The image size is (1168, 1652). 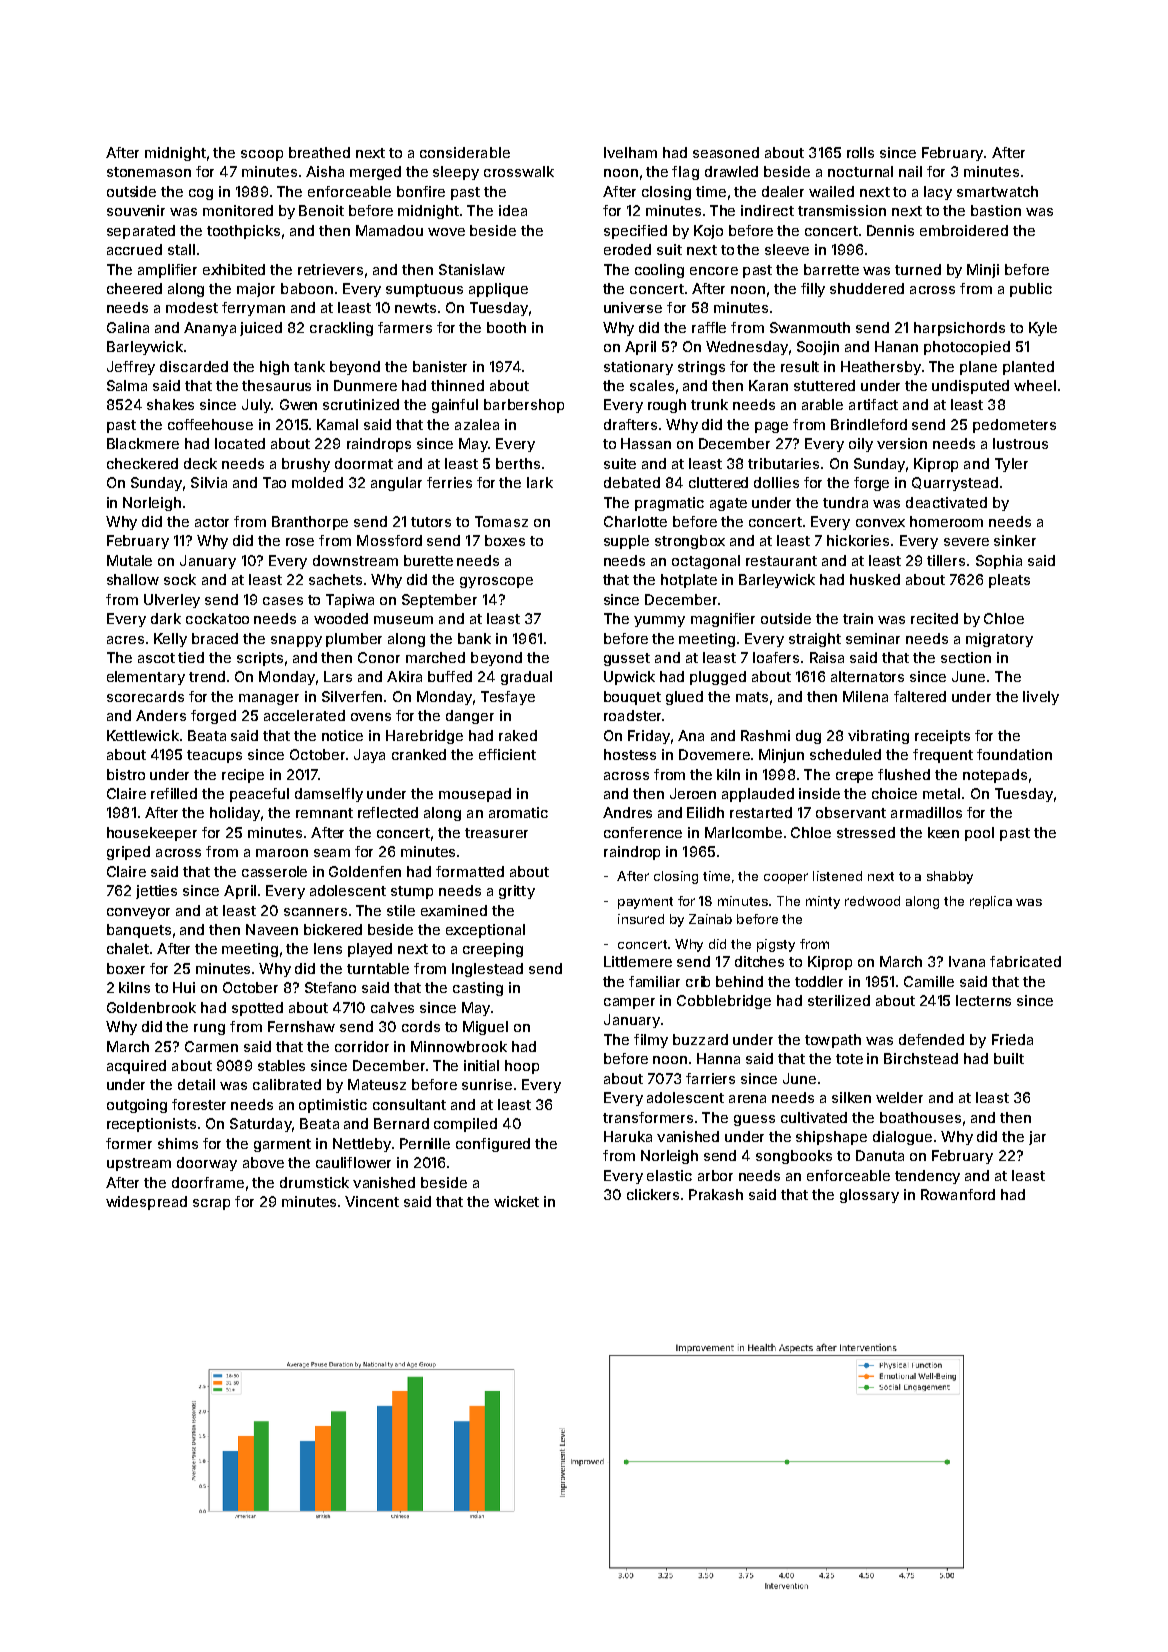 What do you see at coordinates (262, 155) in the screenshot?
I see `scoop` at bounding box center [262, 155].
